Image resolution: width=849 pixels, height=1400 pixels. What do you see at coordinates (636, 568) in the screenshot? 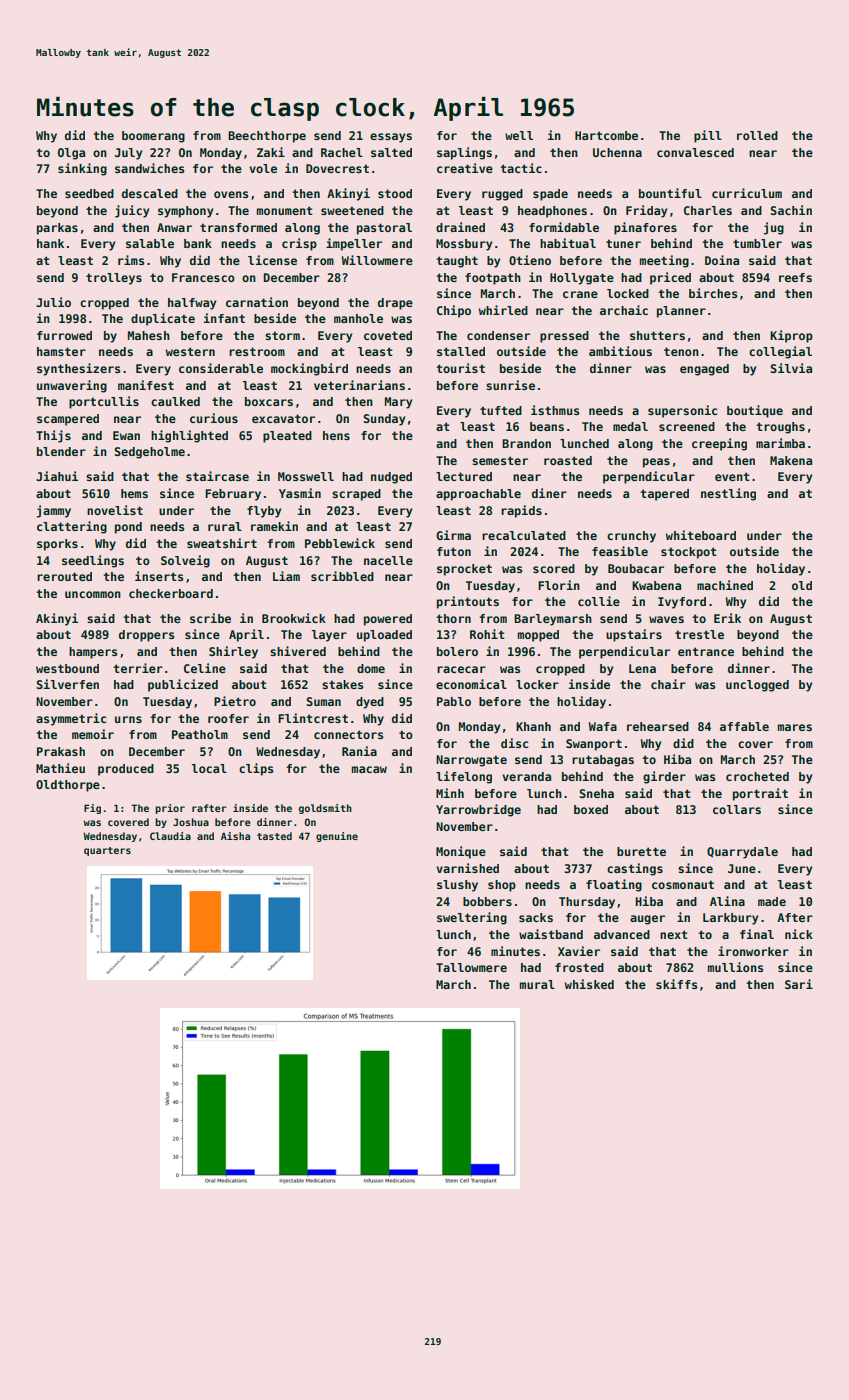
I see `Boubacar` at bounding box center [636, 568].
